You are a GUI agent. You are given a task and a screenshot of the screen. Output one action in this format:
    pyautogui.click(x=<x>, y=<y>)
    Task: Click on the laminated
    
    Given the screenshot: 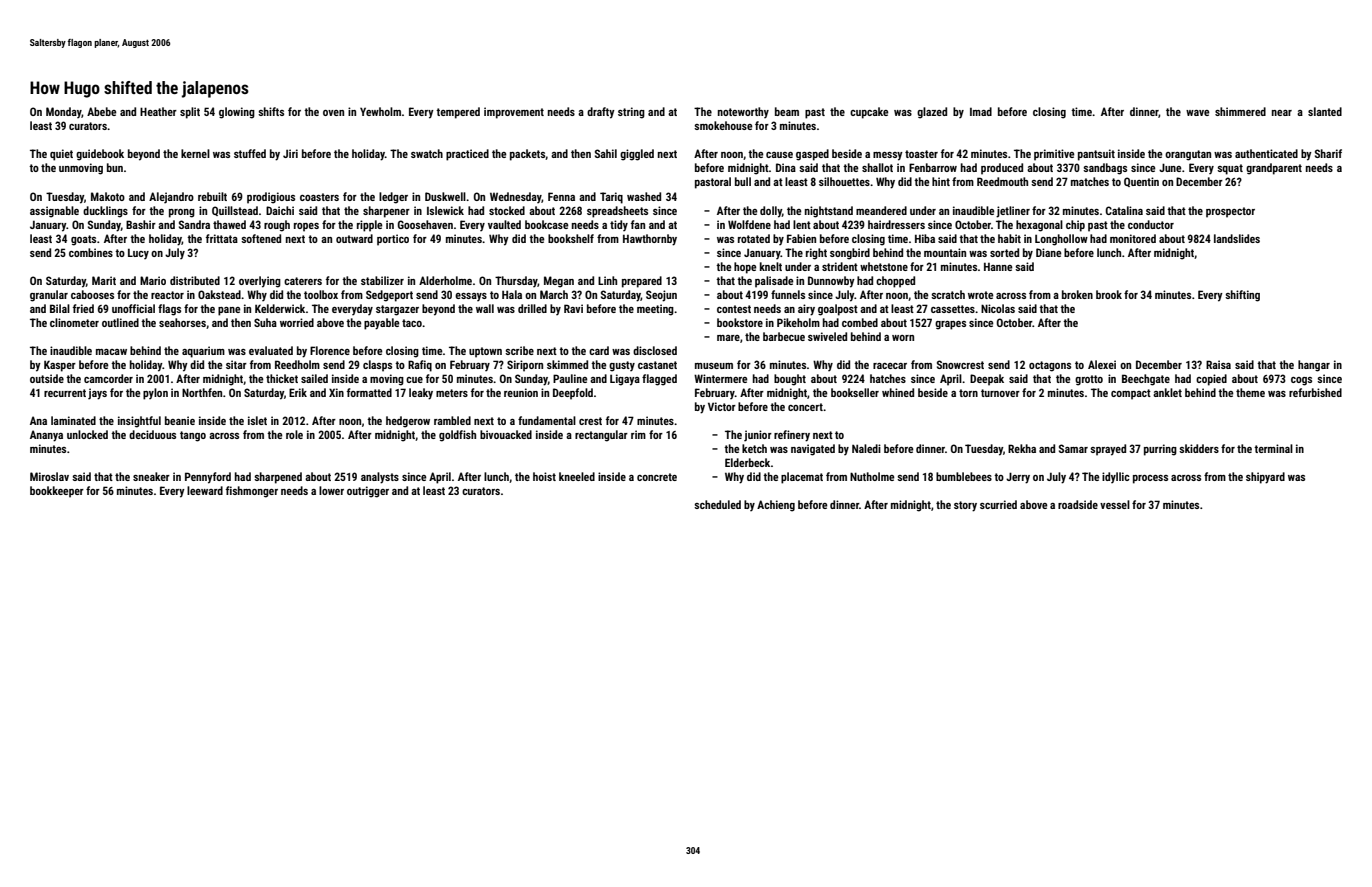 What is the action you would take?
    pyautogui.click(x=73, y=420)
